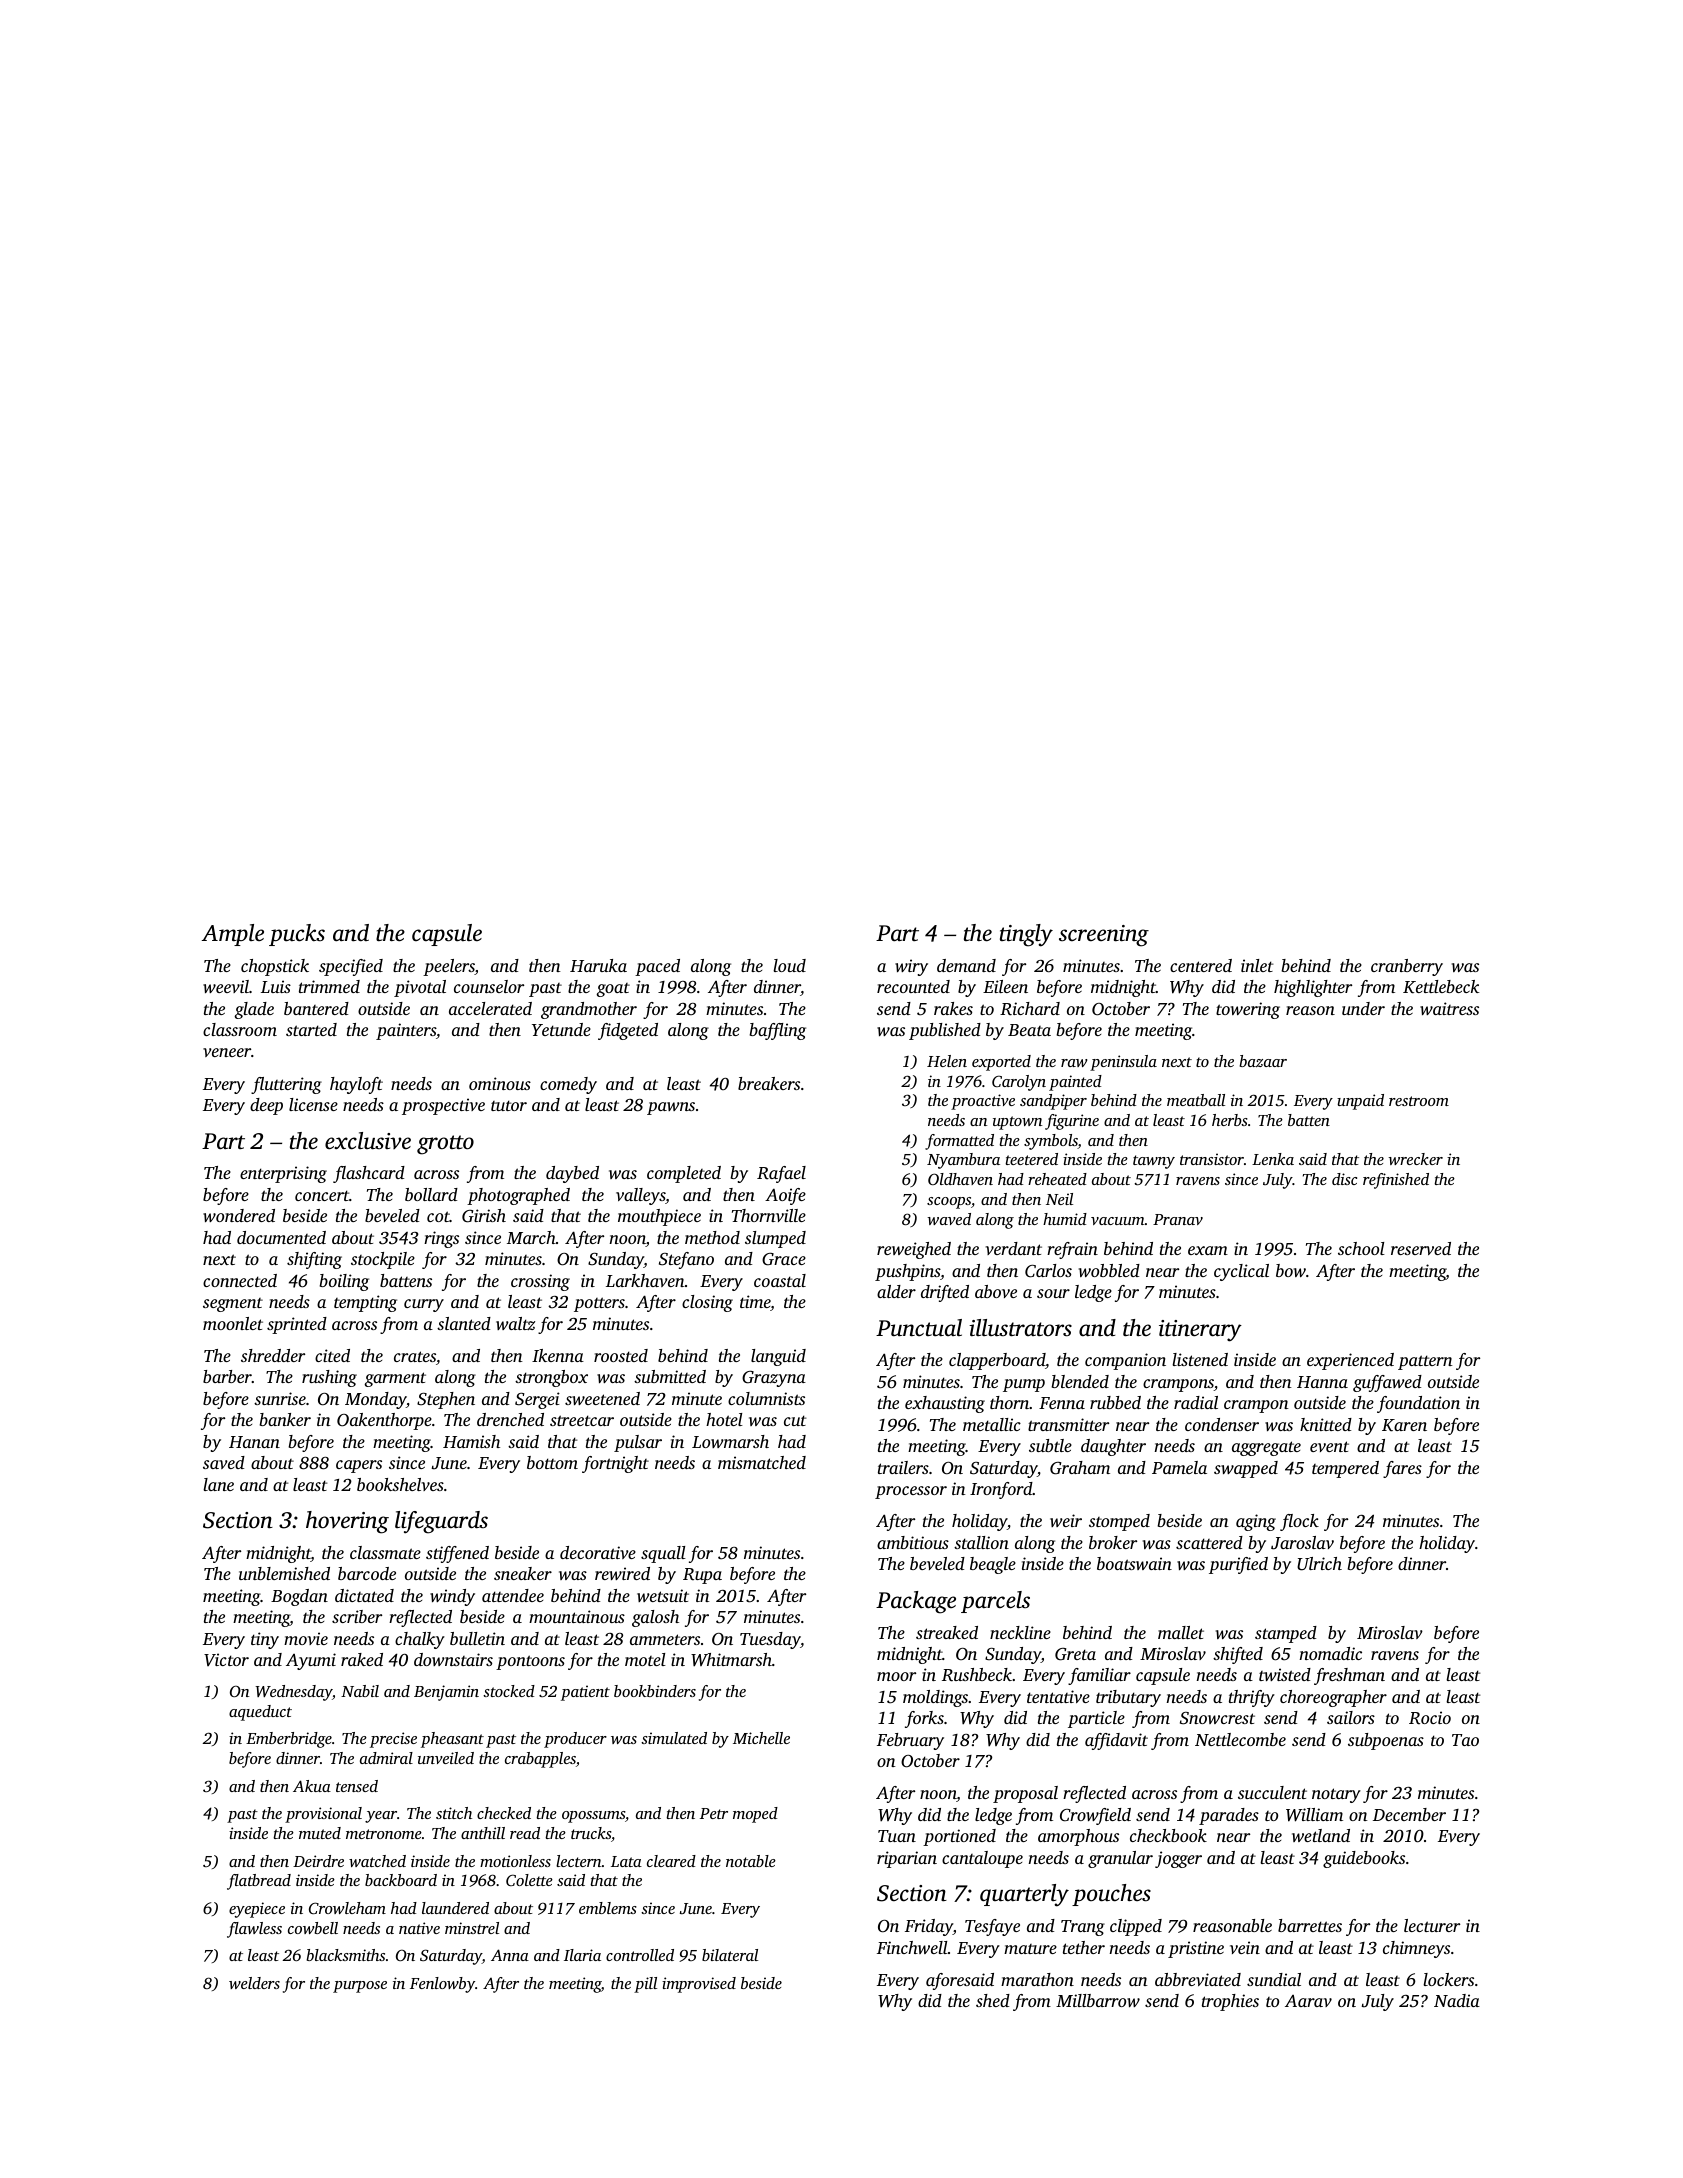  Describe the element at coordinates (1407, 967) in the screenshot. I see `cranberry` at that location.
